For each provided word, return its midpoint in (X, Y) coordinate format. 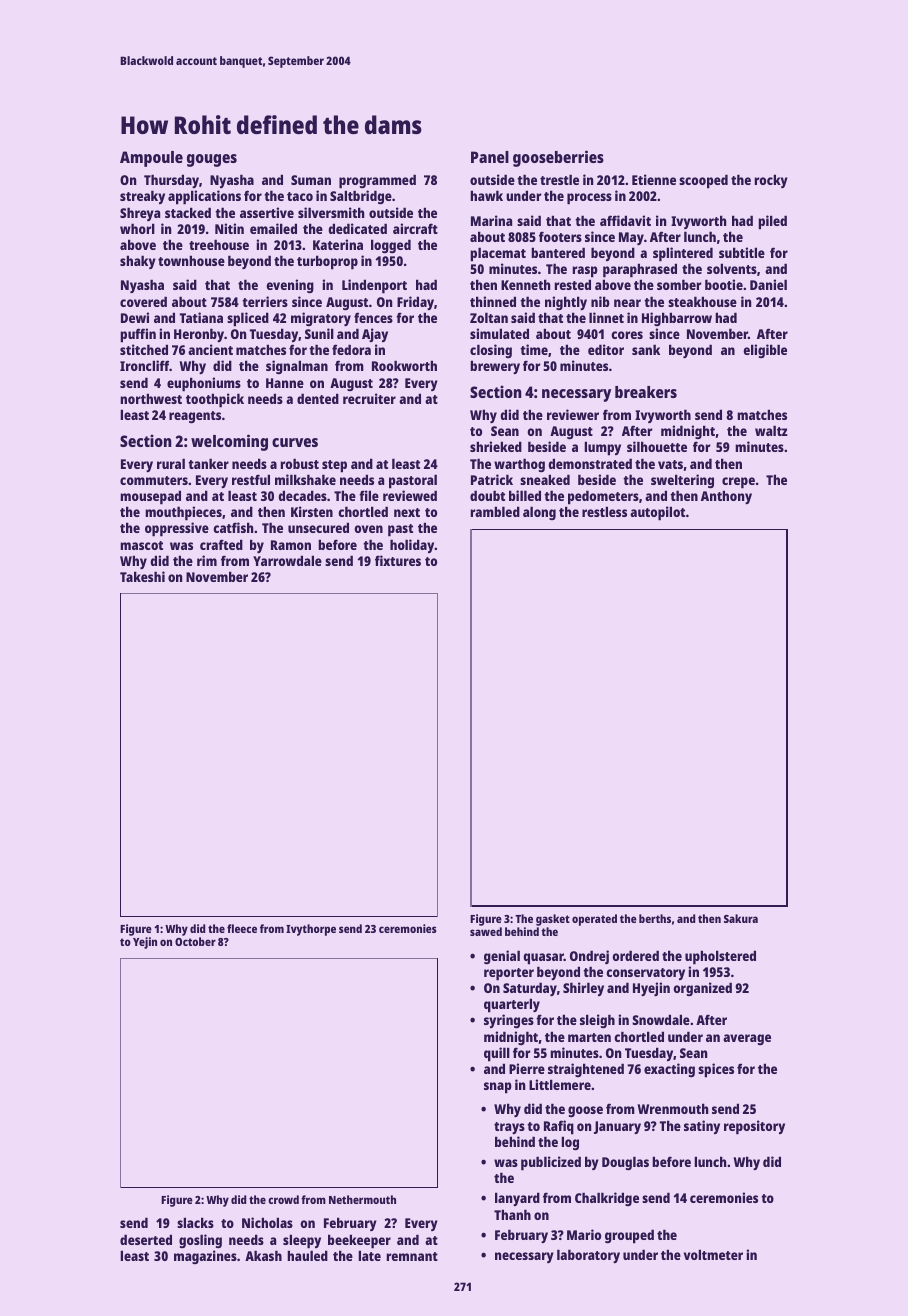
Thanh (512, 1214)
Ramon (291, 545)
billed (525, 495)
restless (604, 511)
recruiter (369, 398)
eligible (765, 351)
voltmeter (713, 1254)
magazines (205, 1257)
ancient (210, 349)
